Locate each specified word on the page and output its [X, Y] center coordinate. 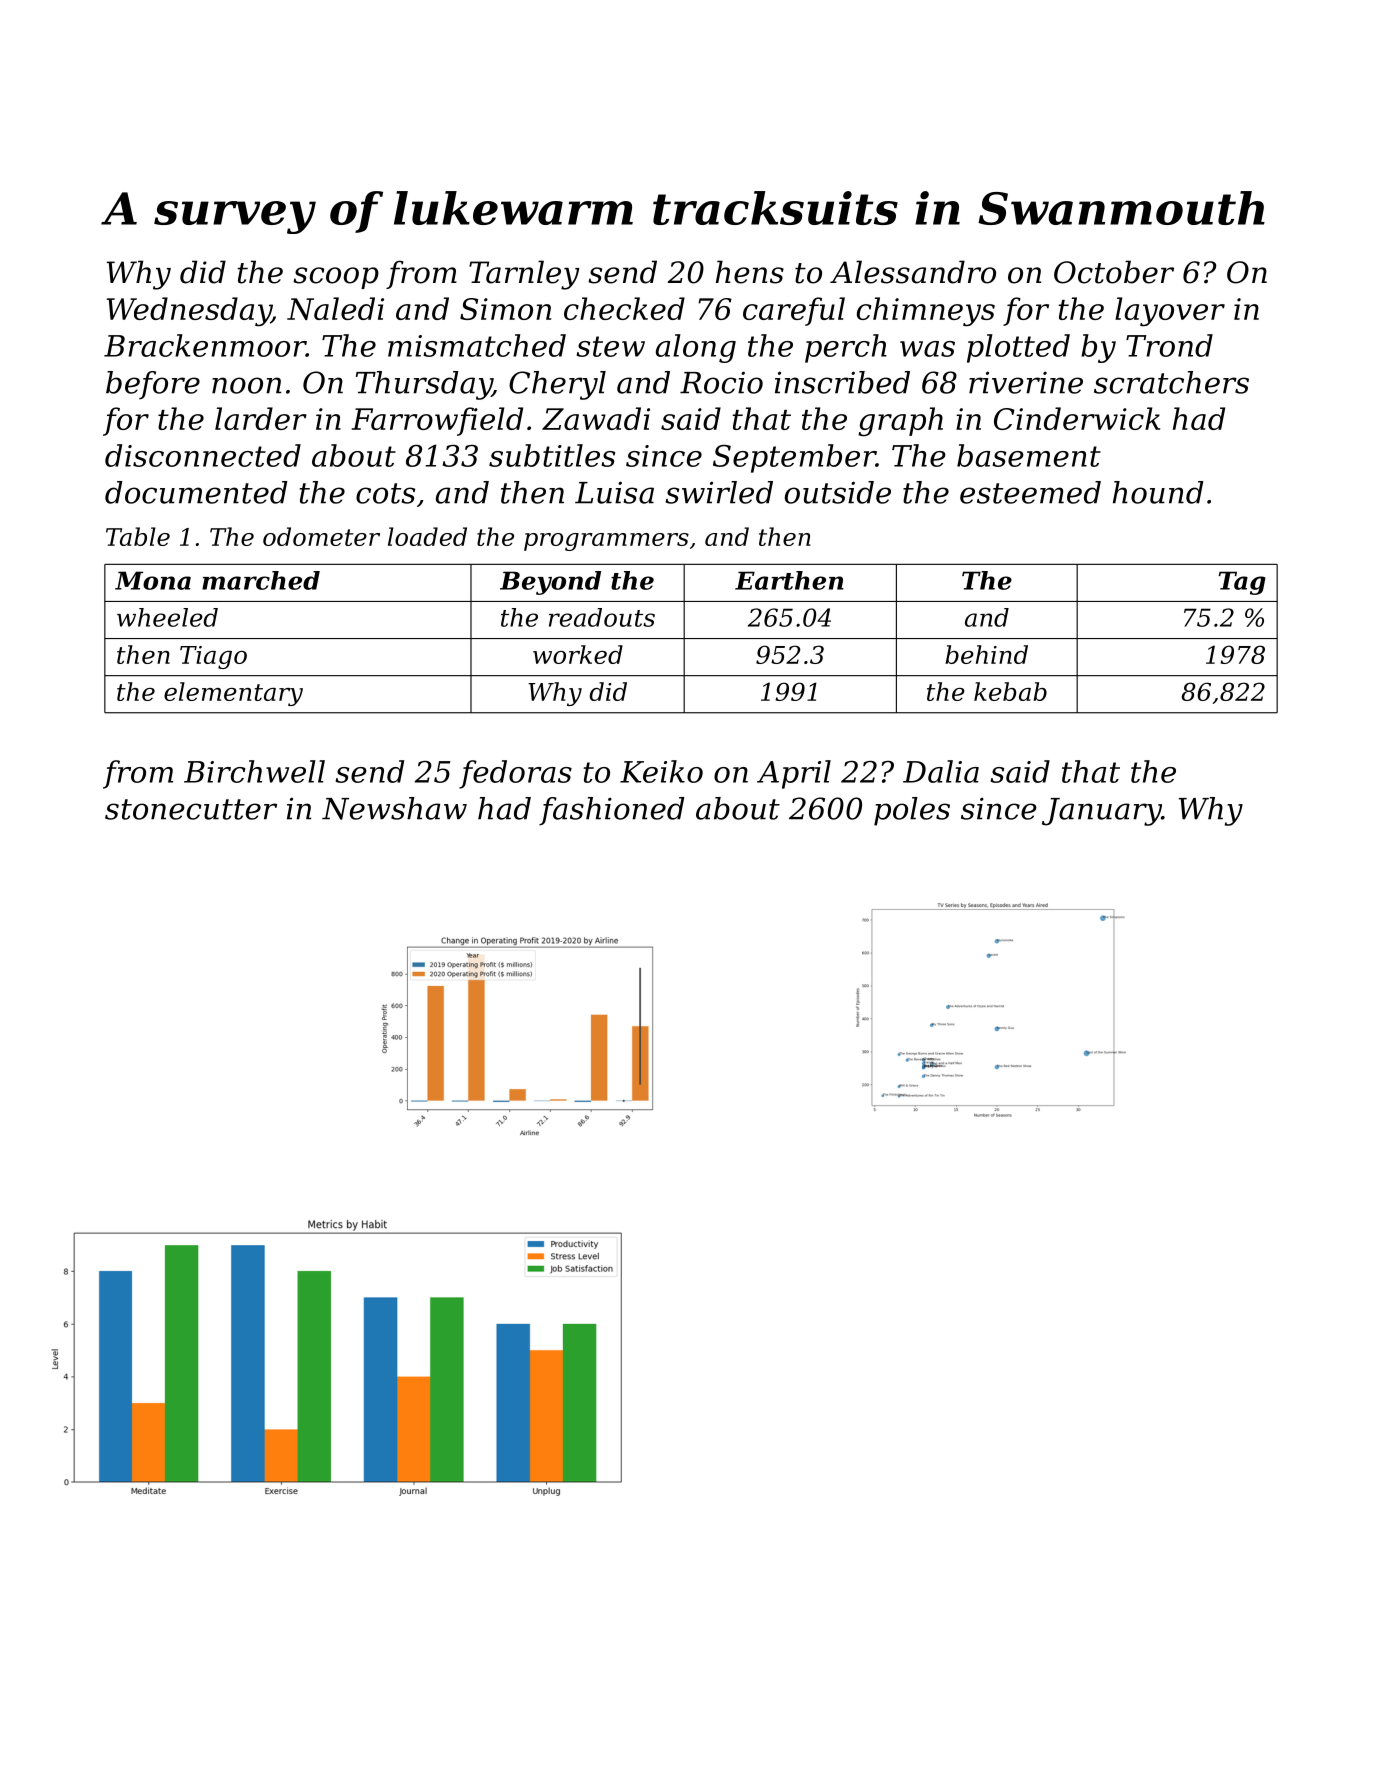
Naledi [335, 308]
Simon [505, 309]
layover [1170, 311]
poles [912, 811]
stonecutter [191, 809]
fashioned [612, 811]
